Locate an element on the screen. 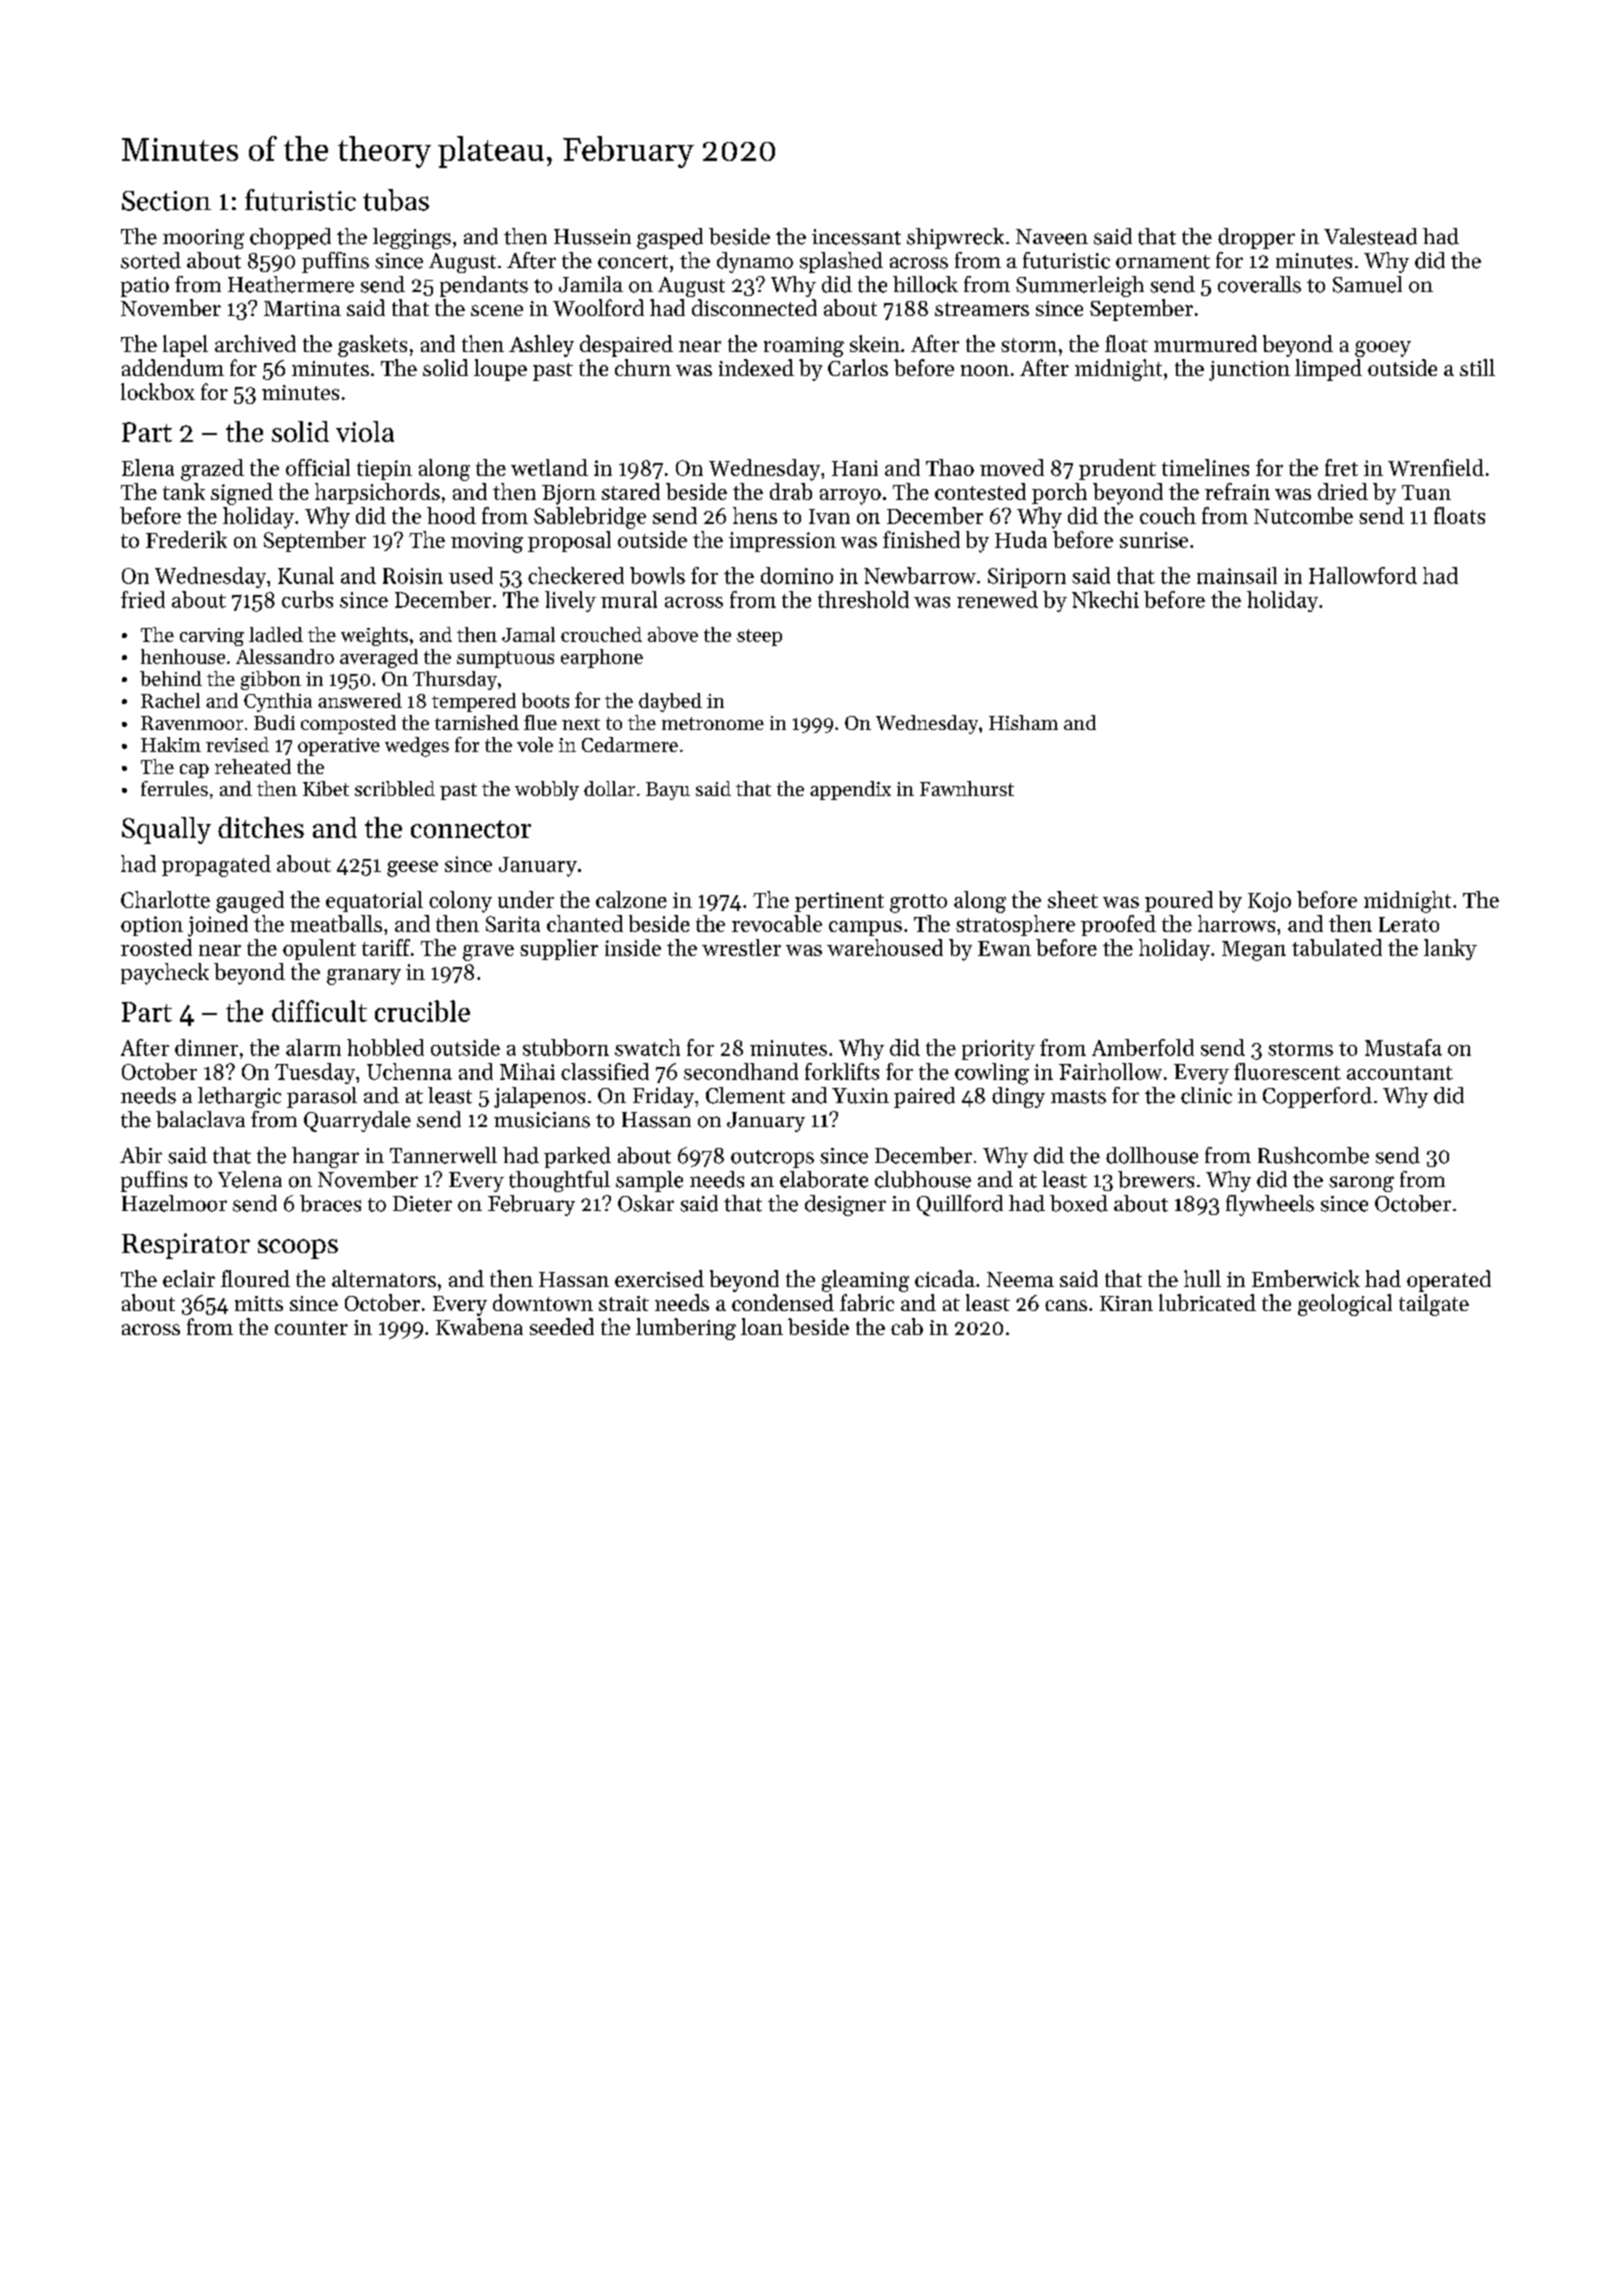 This screenshot has width=1620, height=2292. masts is located at coordinates (1078, 1097).
